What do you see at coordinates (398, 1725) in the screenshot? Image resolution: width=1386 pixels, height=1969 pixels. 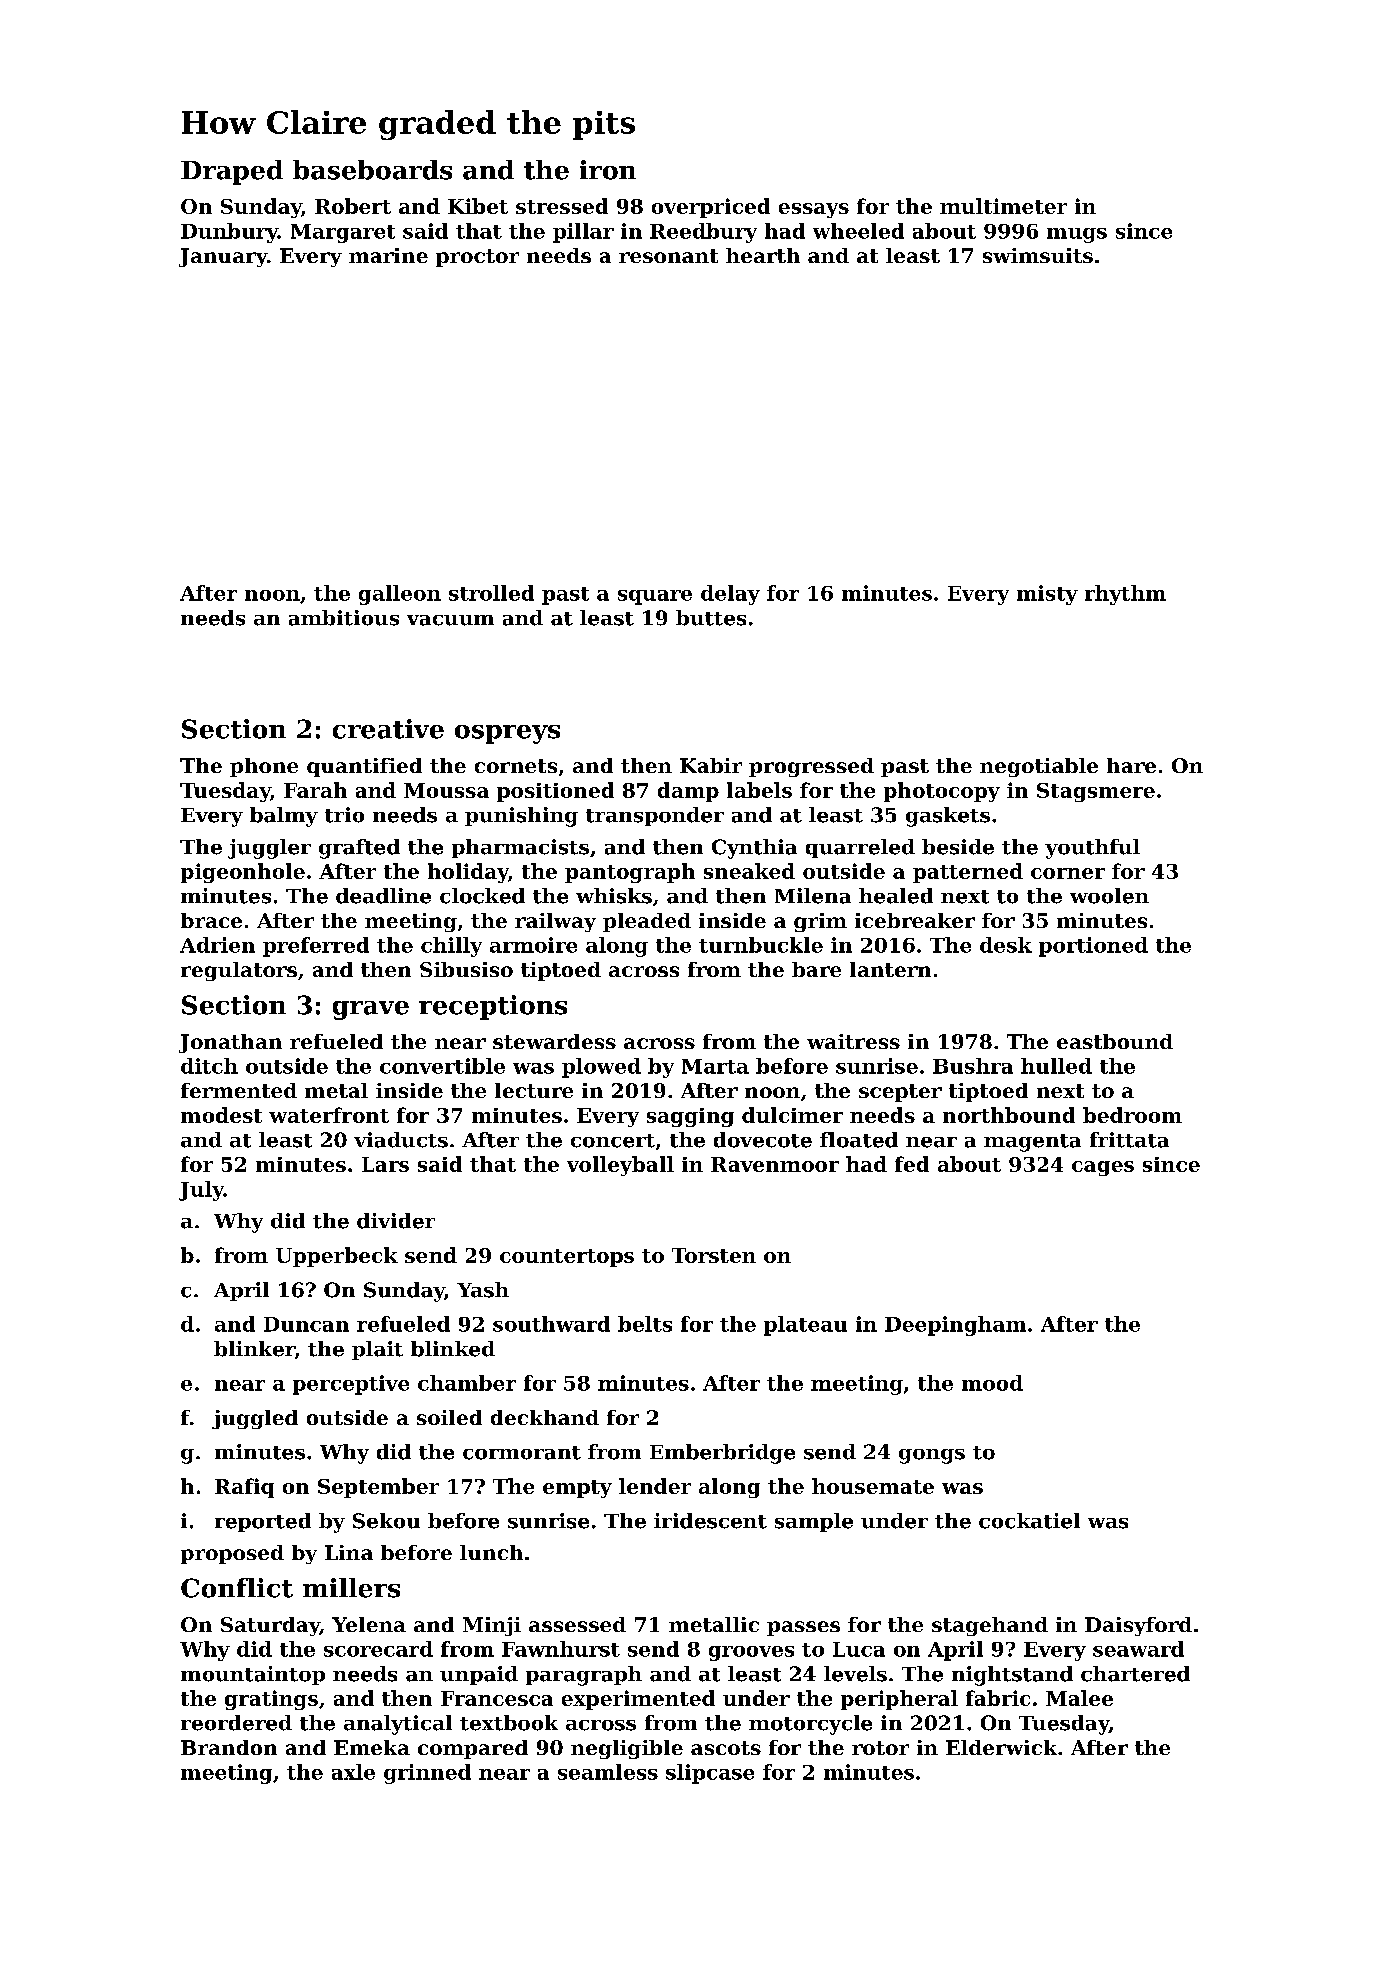 I see `analytical` at bounding box center [398, 1725].
